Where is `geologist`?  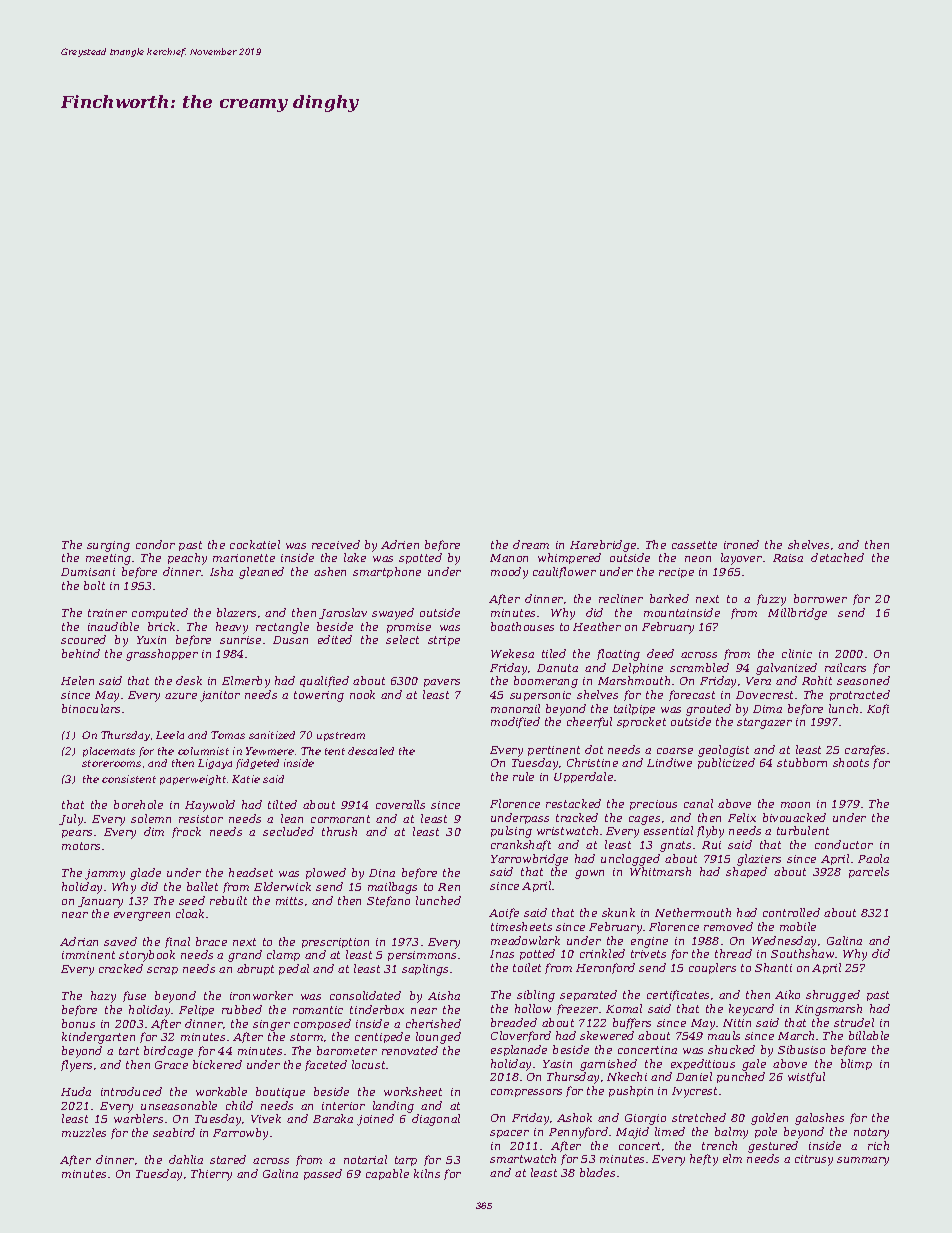
geologist is located at coordinates (723, 751).
